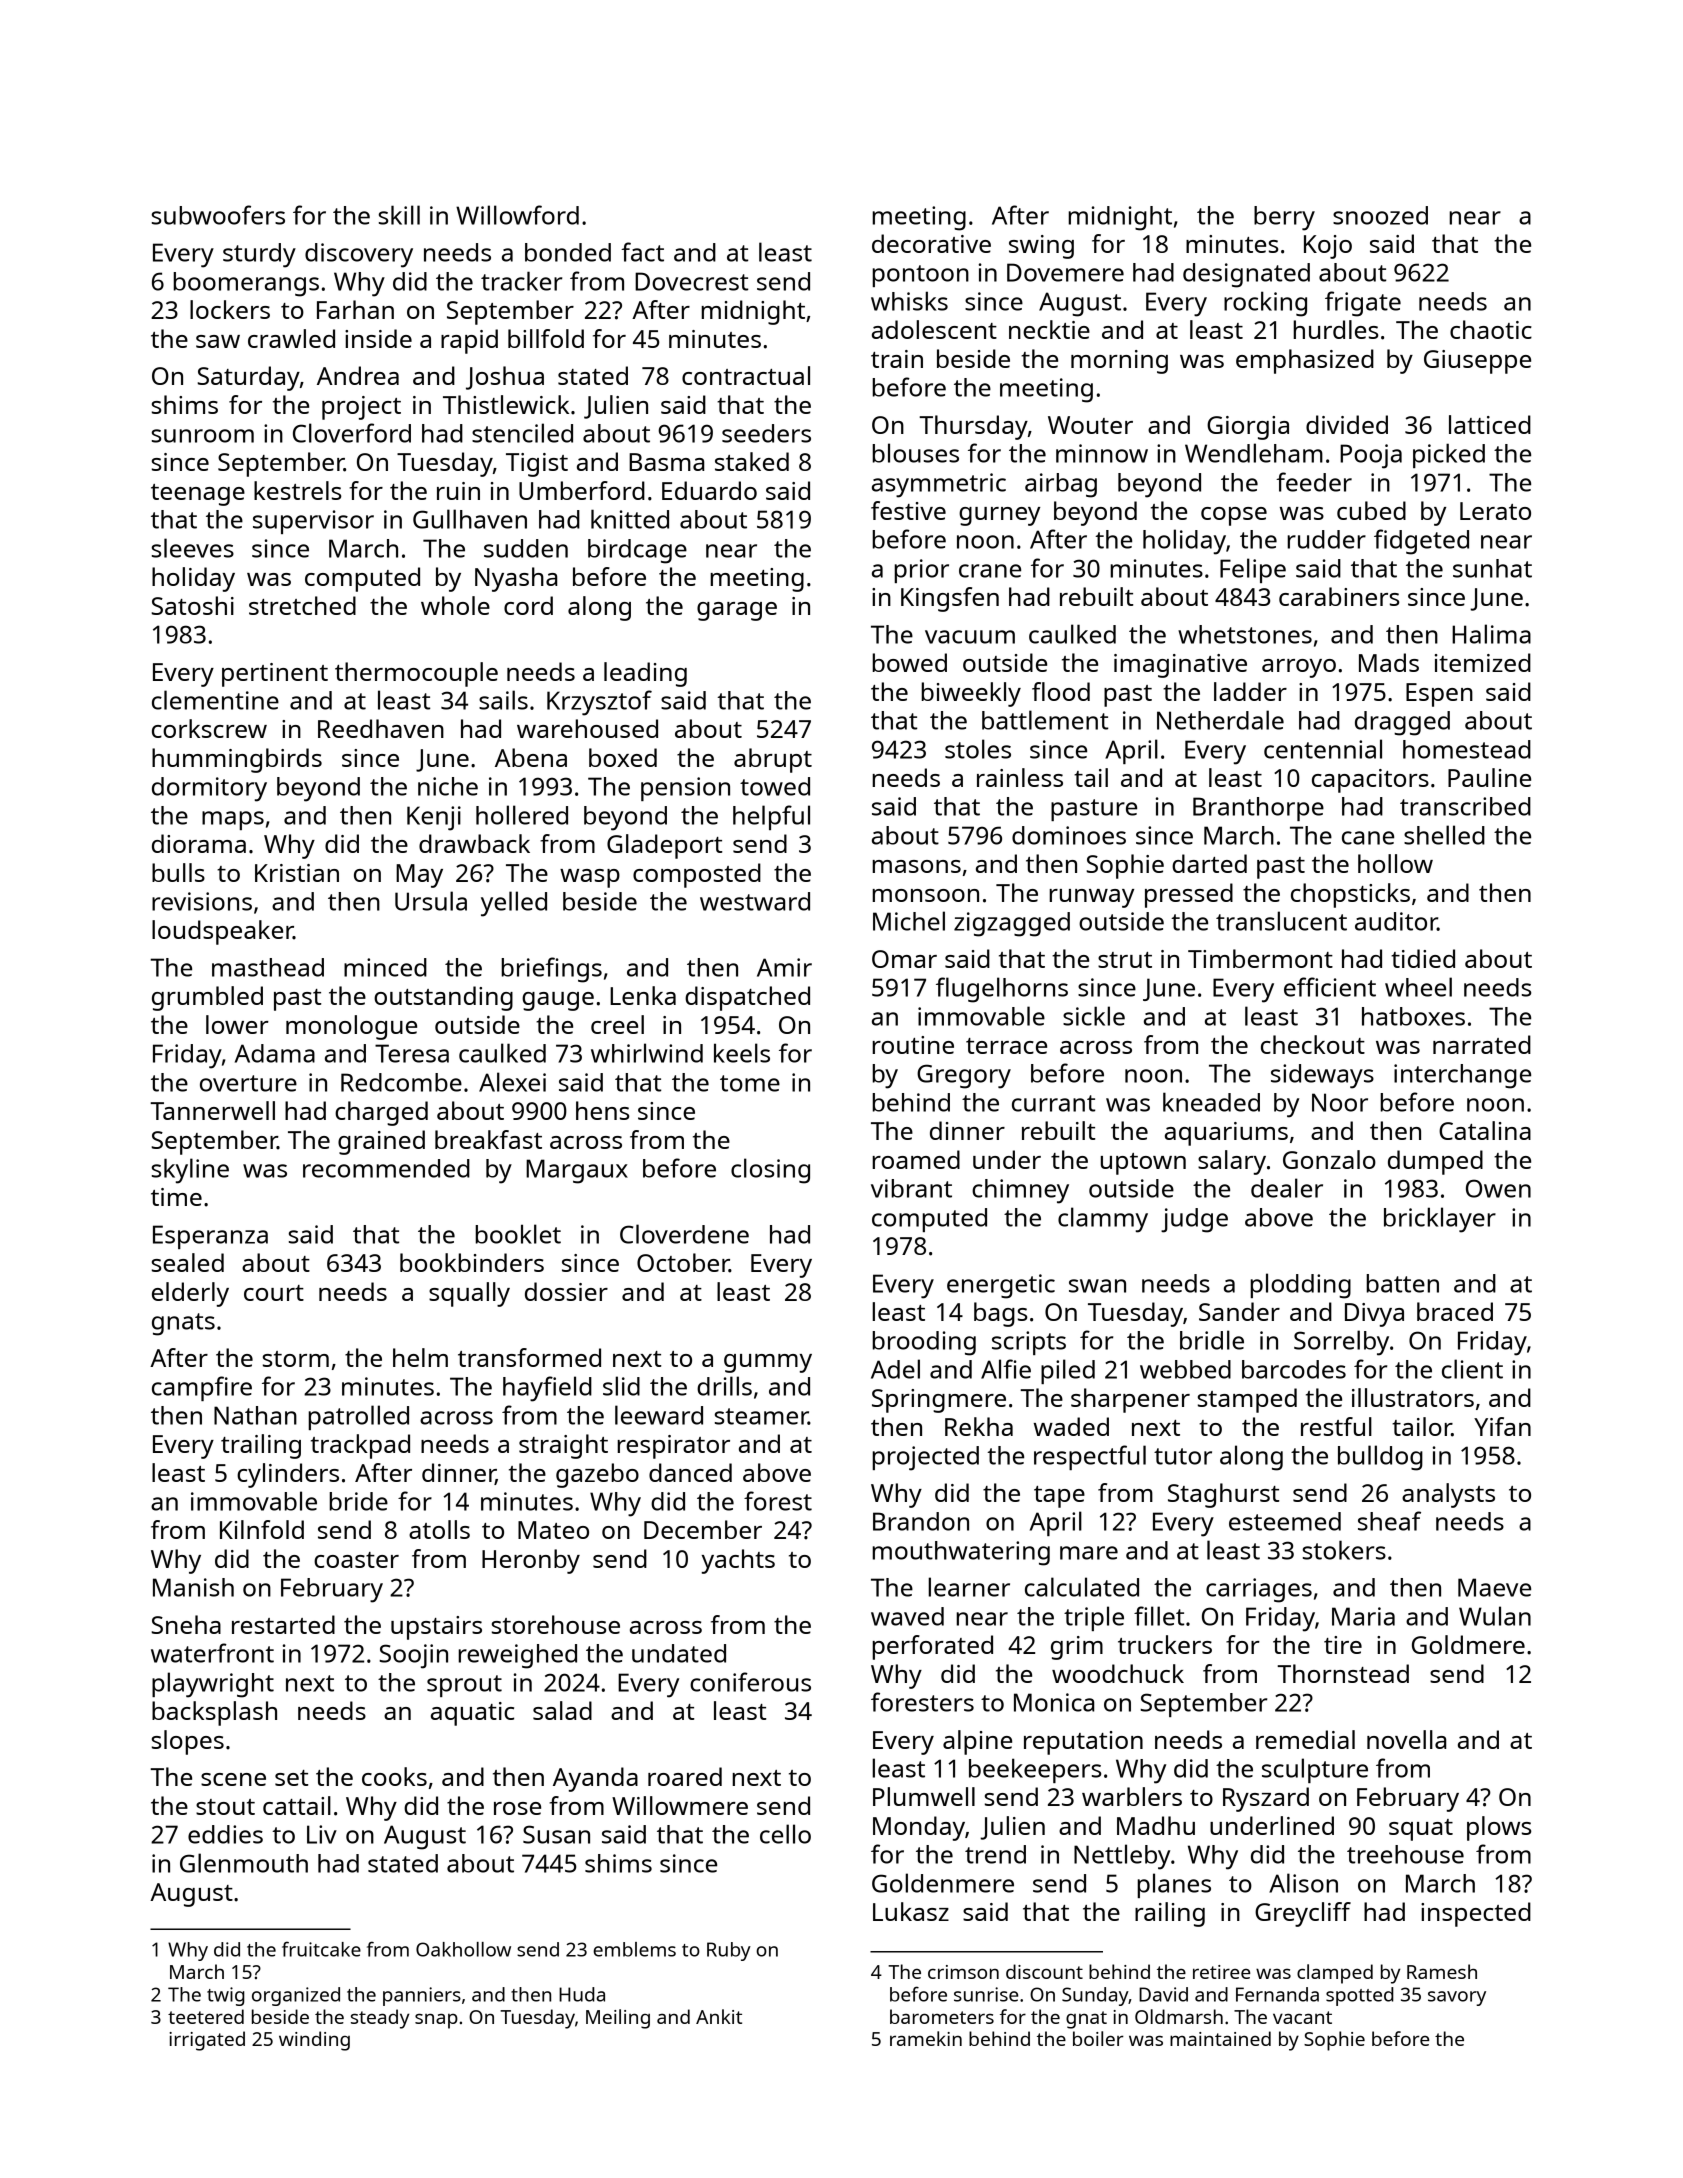 This screenshot has width=1683, height=2178. What do you see at coordinates (399, 215) in the screenshot?
I see `skill` at bounding box center [399, 215].
